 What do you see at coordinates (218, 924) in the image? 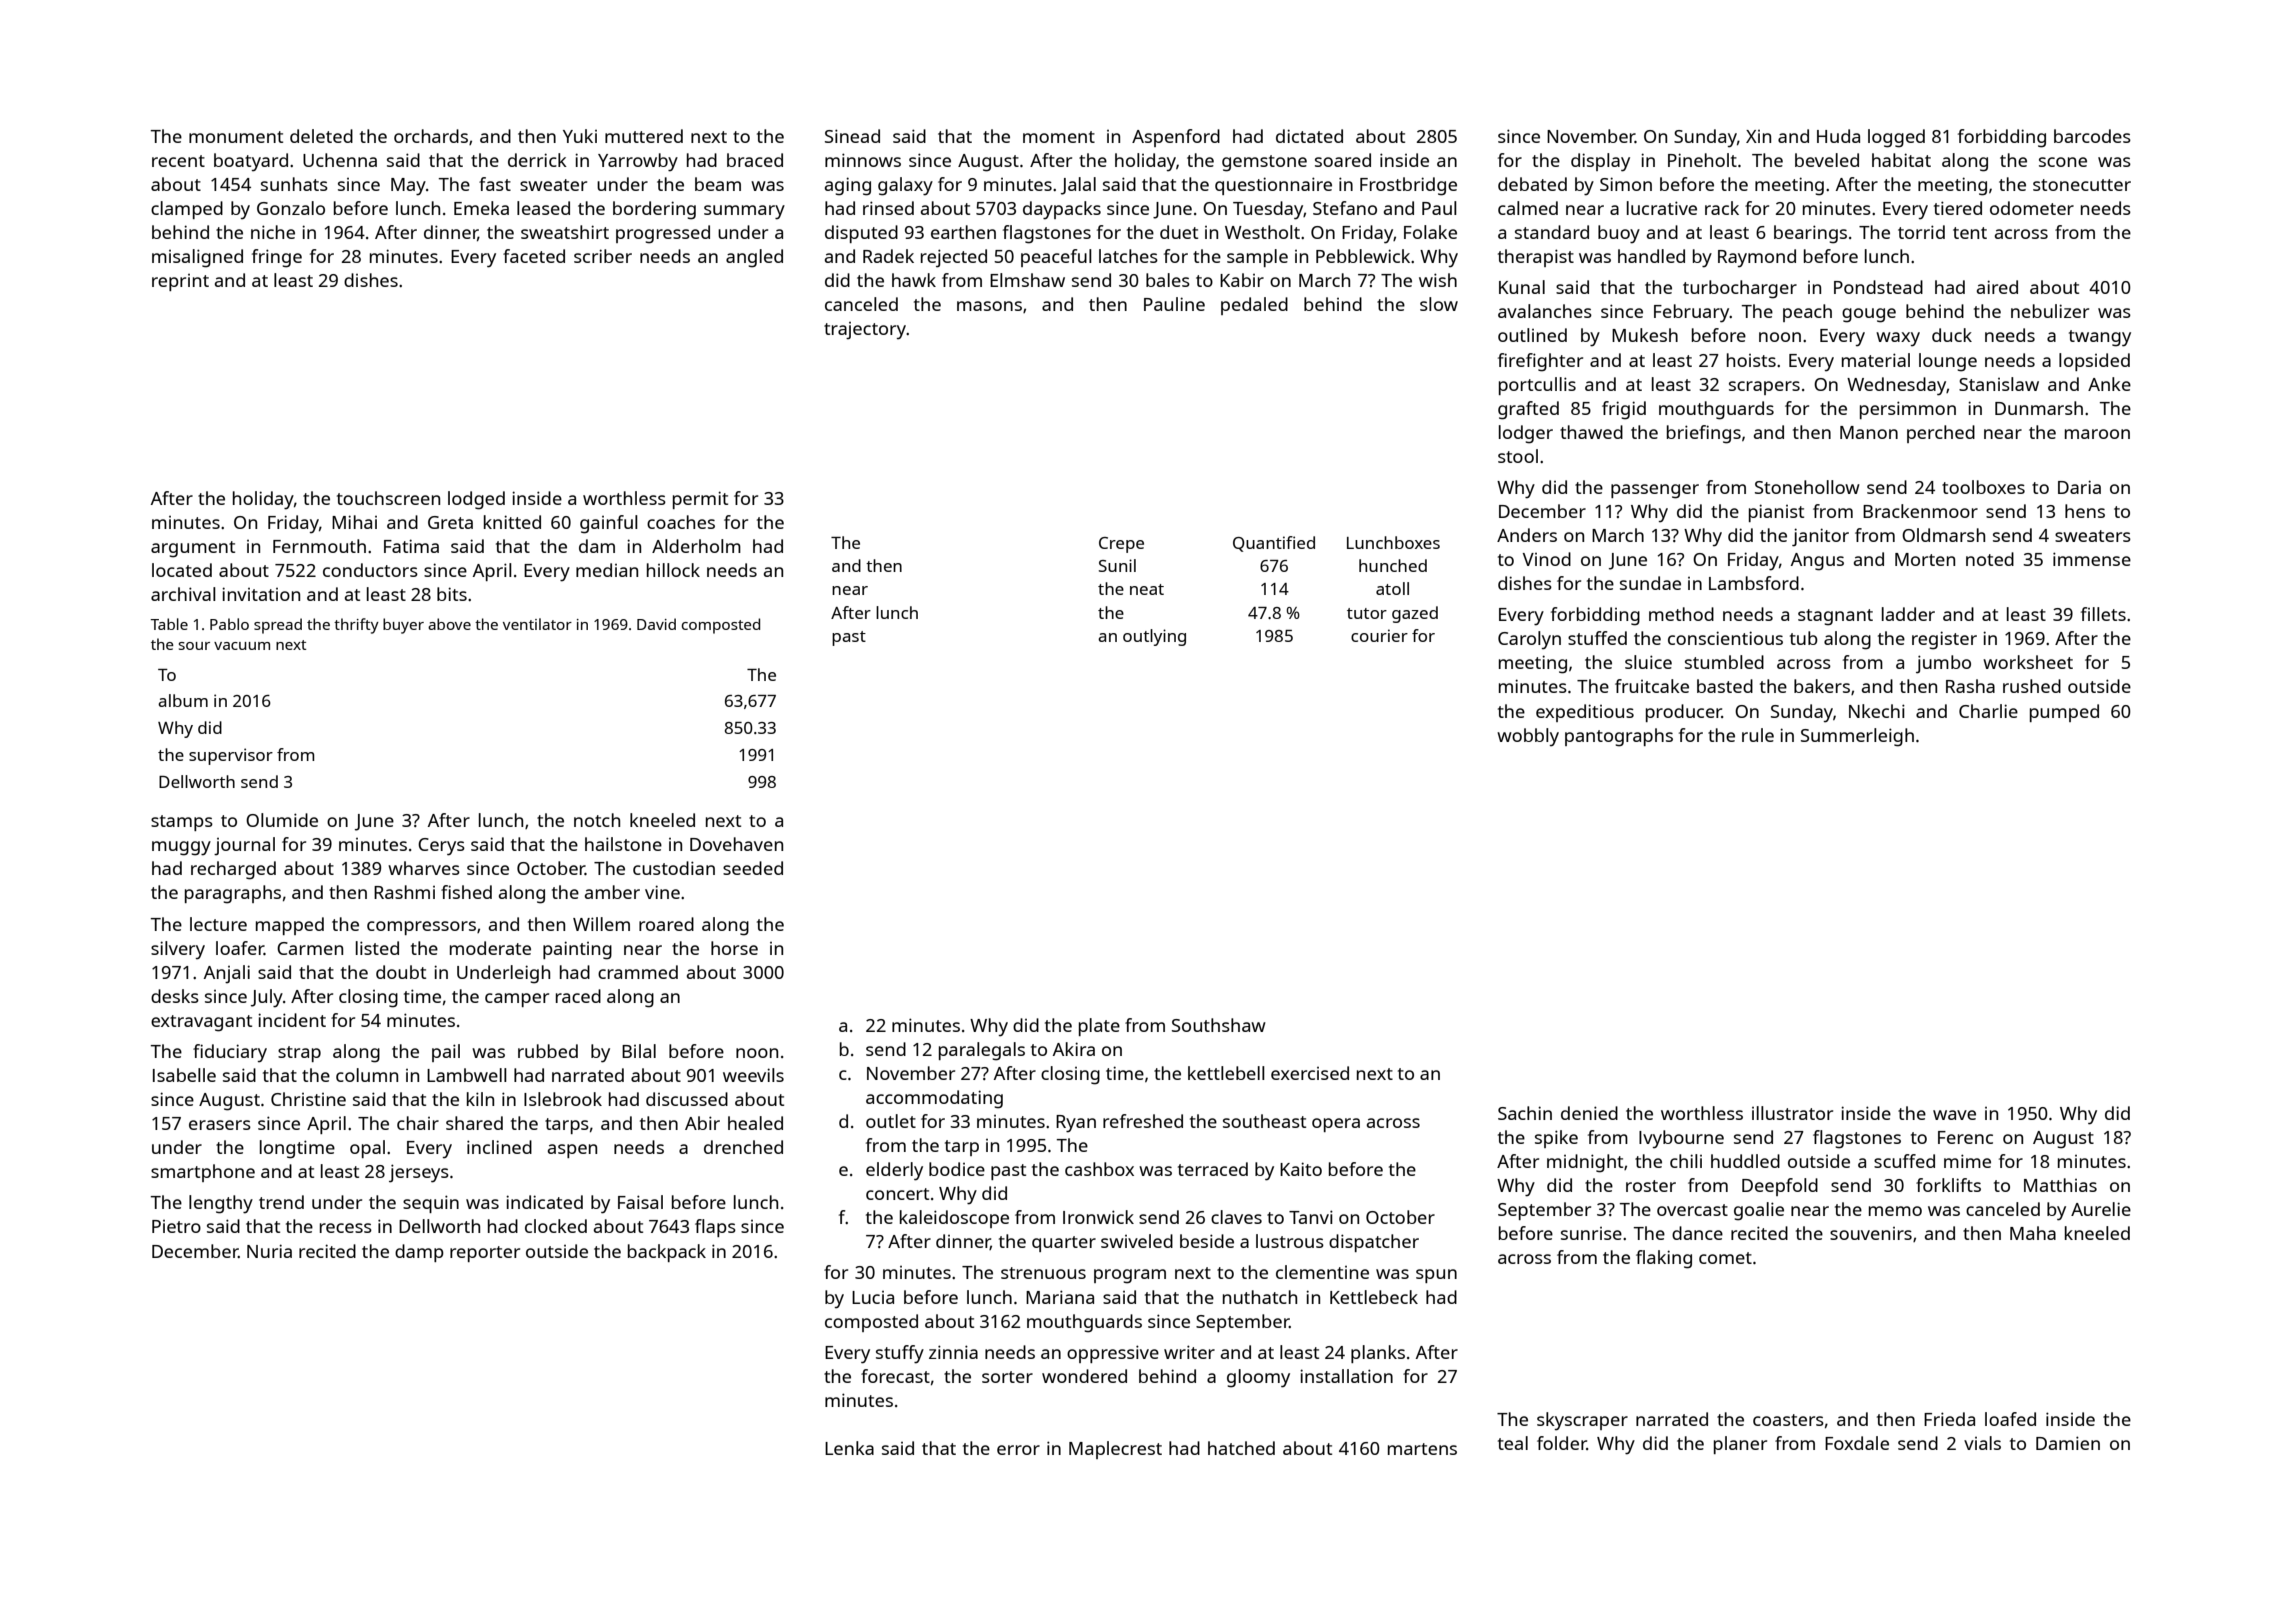
I see `lecture` at bounding box center [218, 924].
